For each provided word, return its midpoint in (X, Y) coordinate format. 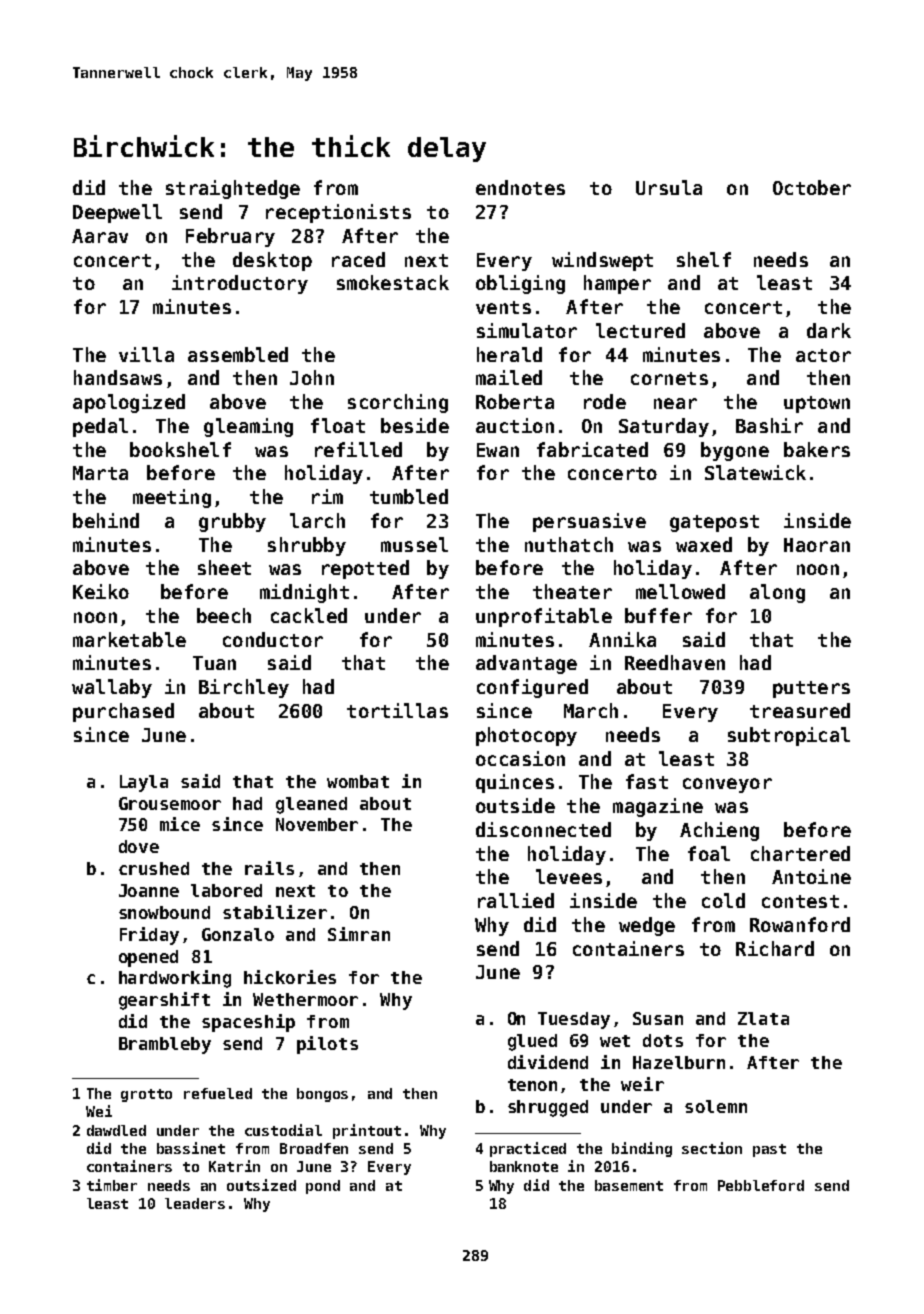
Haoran (817, 545)
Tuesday (574, 1020)
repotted (365, 569)
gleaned (311, 805)
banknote (524, 1166)
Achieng (719, 831)
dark (829, 330)
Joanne (149, 890)
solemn (716, 1106)
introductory (240, 284)
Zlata (763, 1018)
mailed (509, 377)
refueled (218, 1093)
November (317, 824)
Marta (100, 473)
